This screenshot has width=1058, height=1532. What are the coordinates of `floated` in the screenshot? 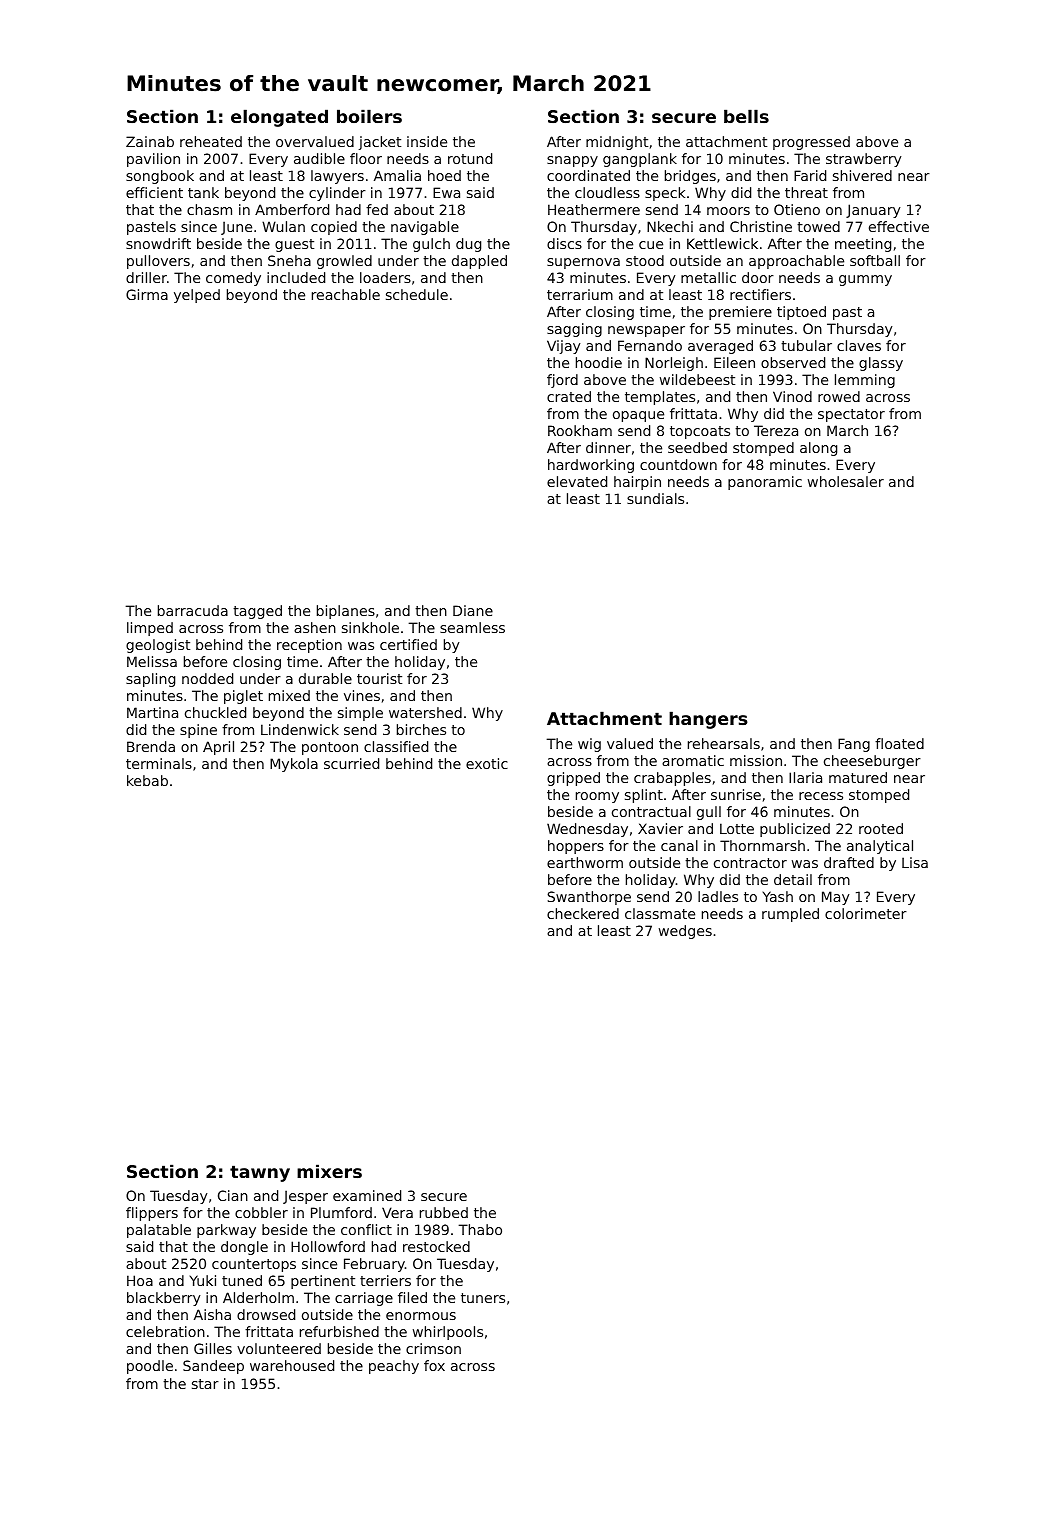 It's located at (899, 743).
